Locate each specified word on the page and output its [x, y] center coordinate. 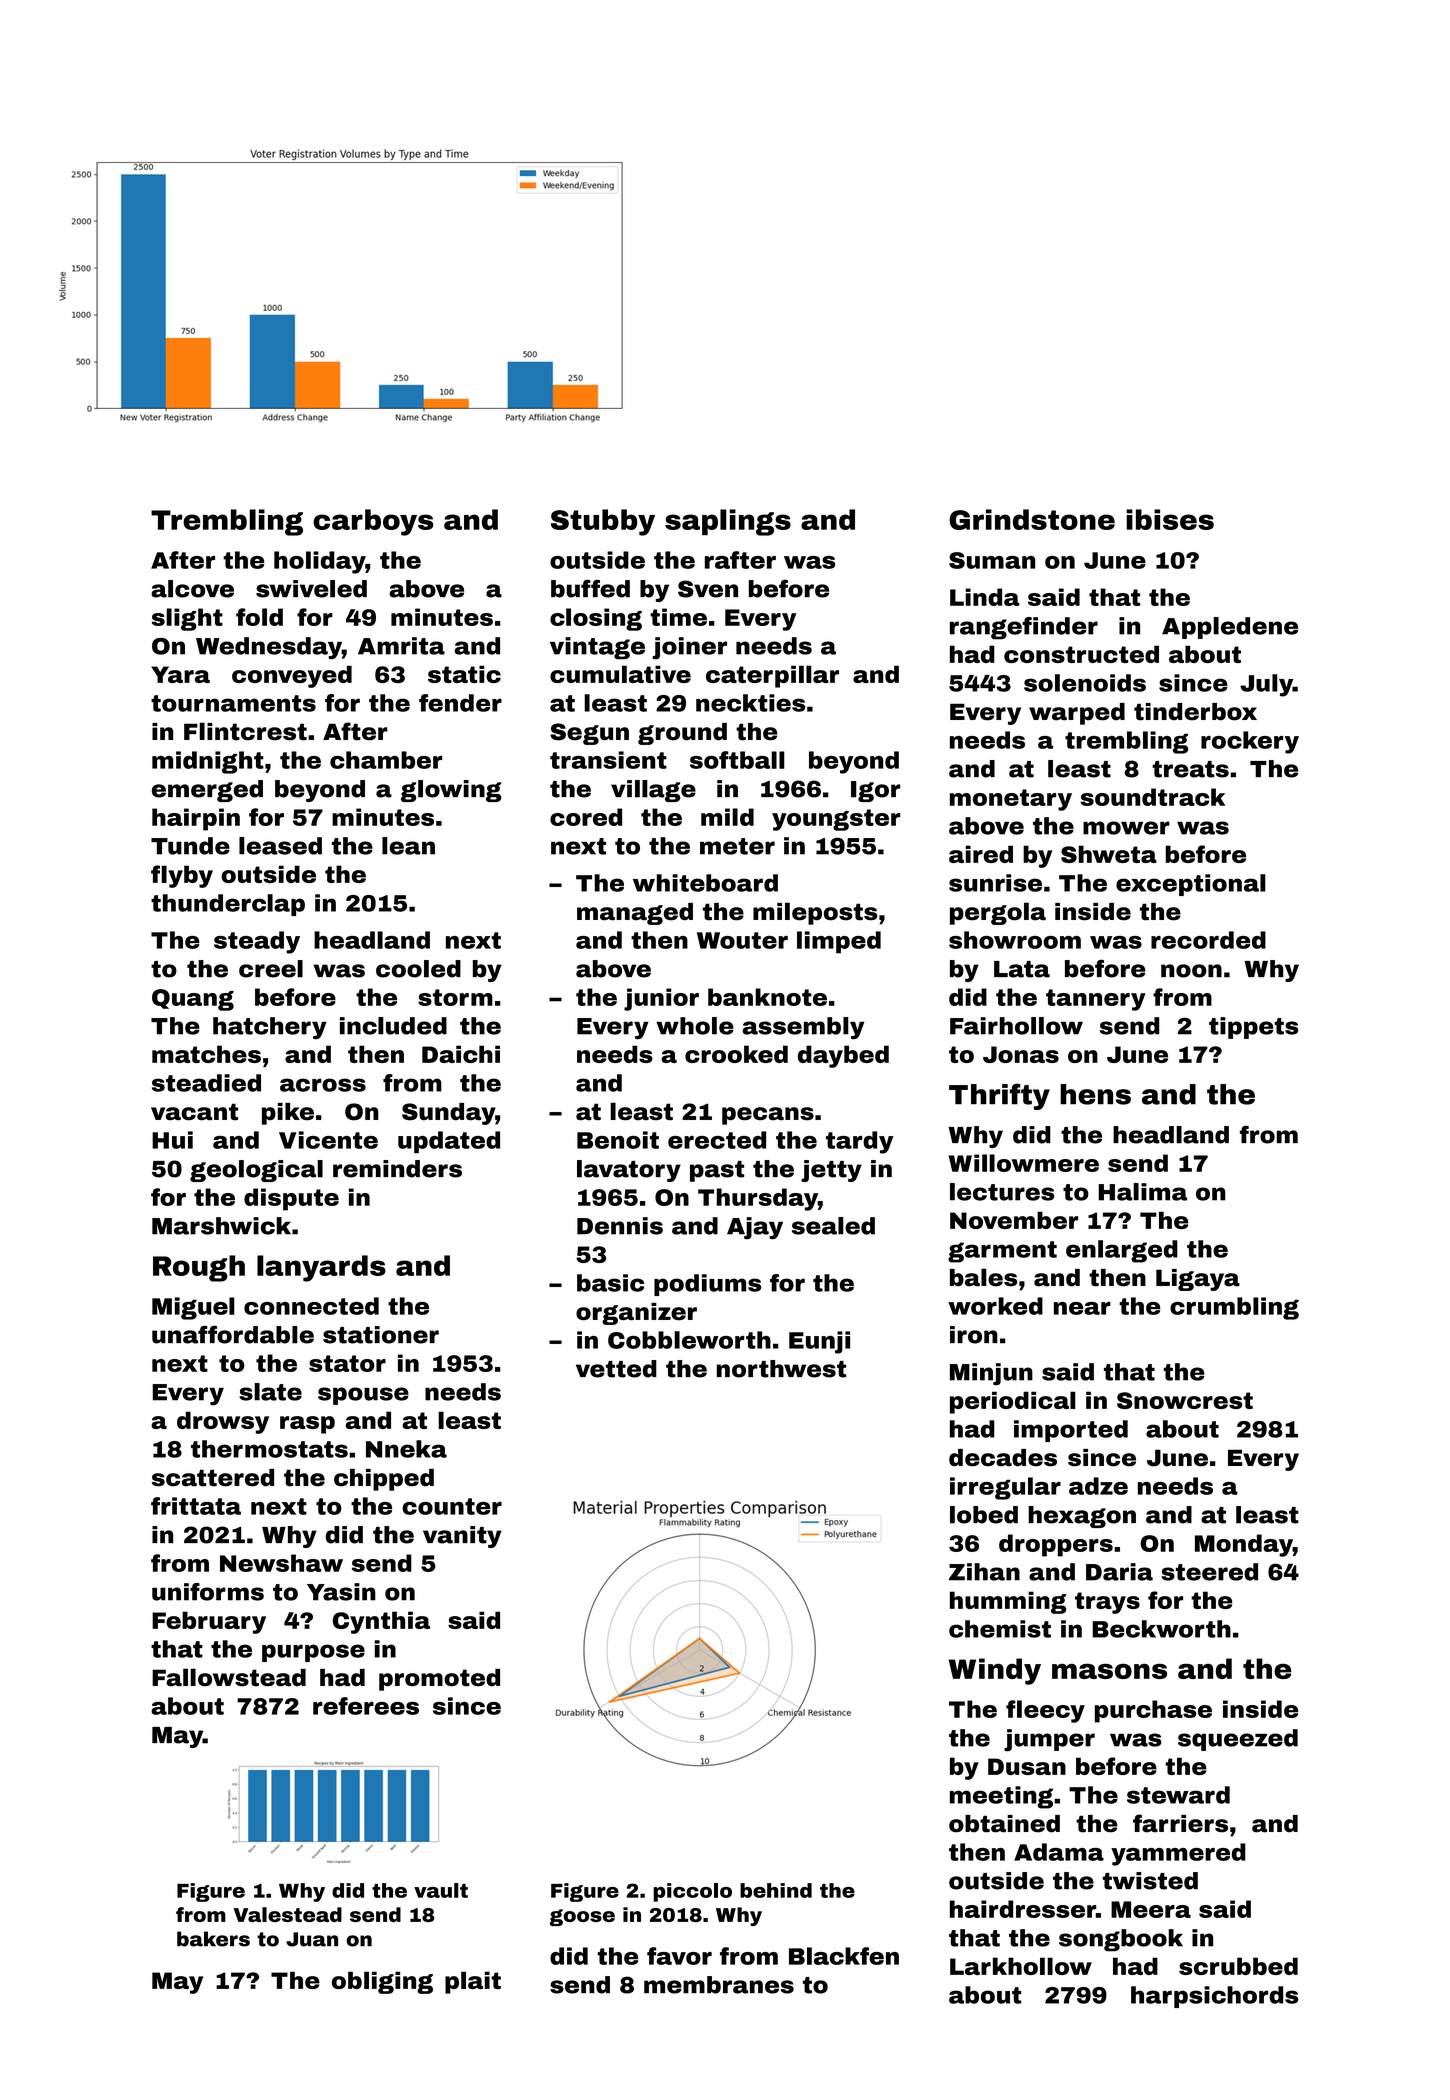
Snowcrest [1185, 1400]
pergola [998, 913]
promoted [439, 1680]
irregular [1005, 1488]
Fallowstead [229, 1677]
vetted [616, 1369]
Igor [875, 791]
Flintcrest [245, 731]
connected [311, 1306]
